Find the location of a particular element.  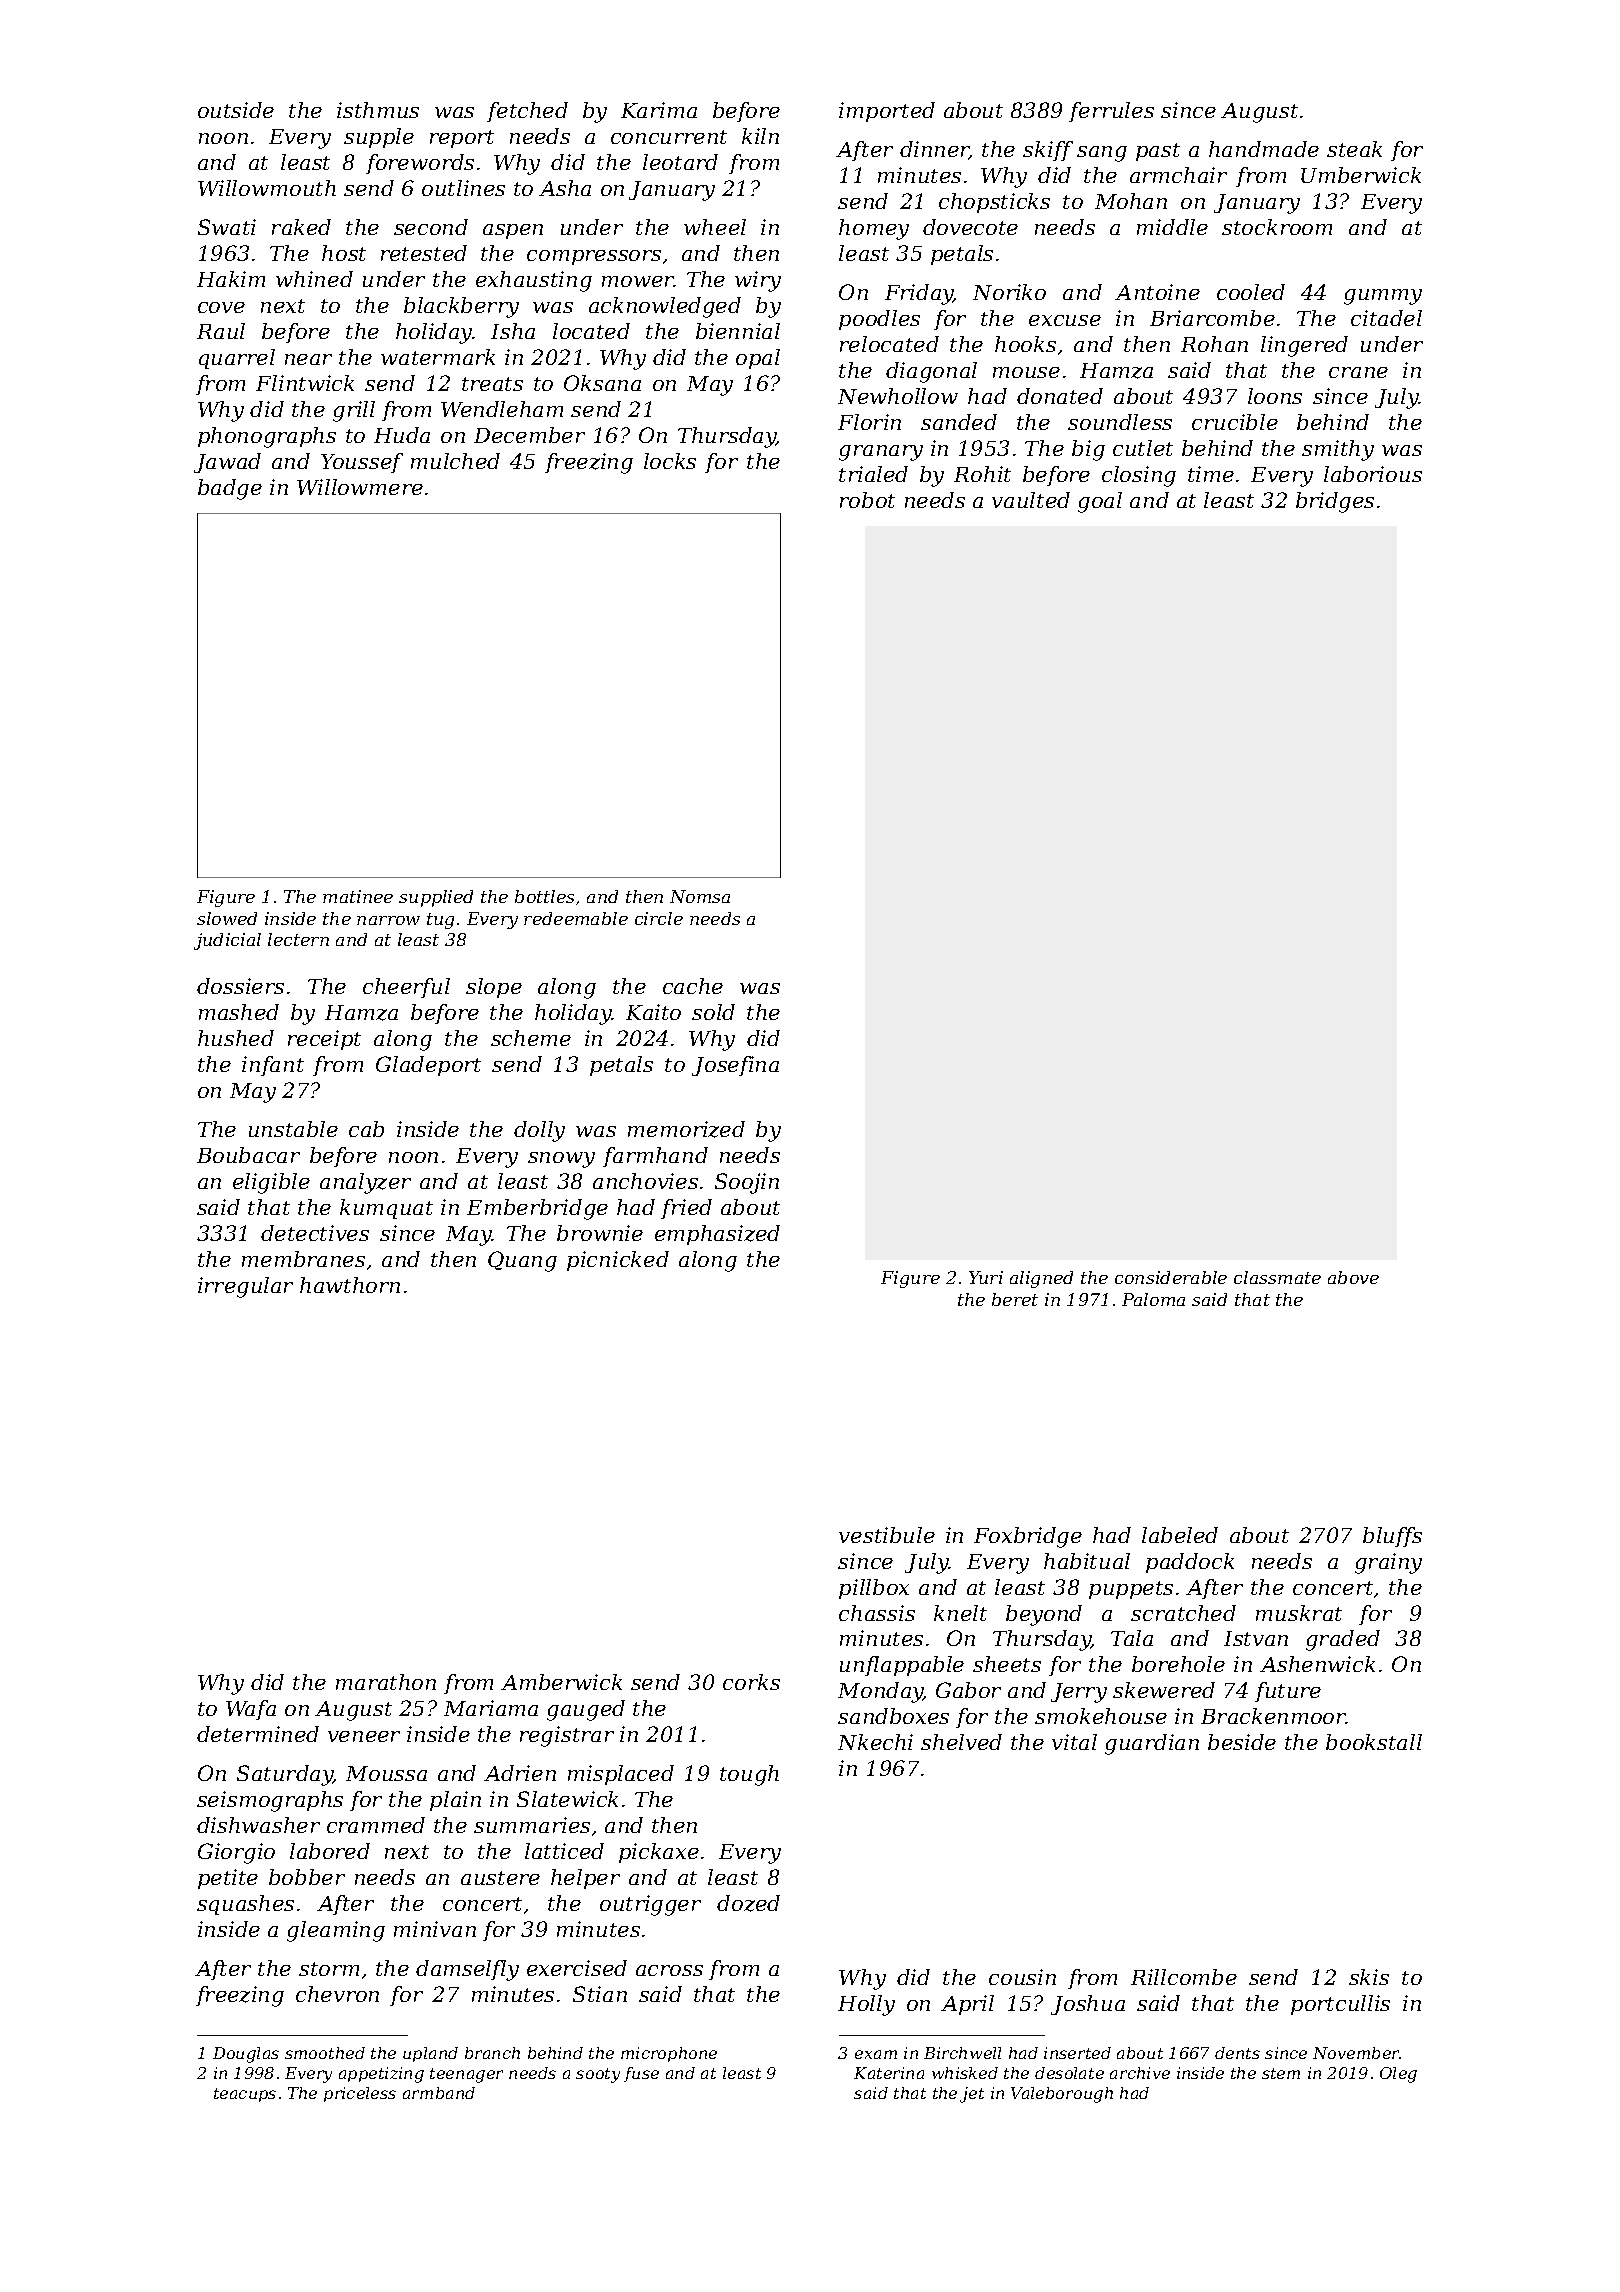

second is located at coordinates (431, 227).
